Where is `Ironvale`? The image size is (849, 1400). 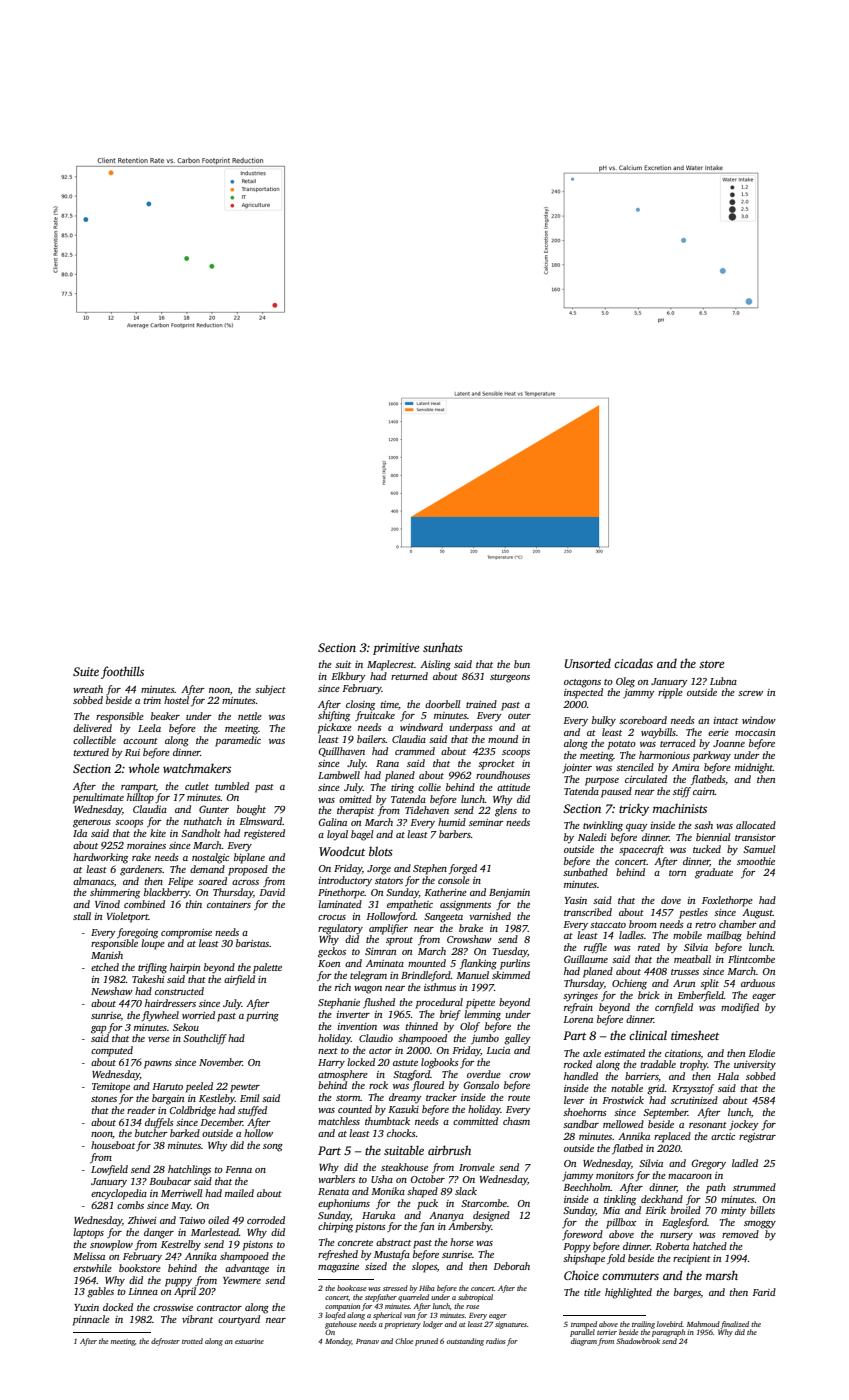 Ironvale is located at coordinates (477, 1167).
